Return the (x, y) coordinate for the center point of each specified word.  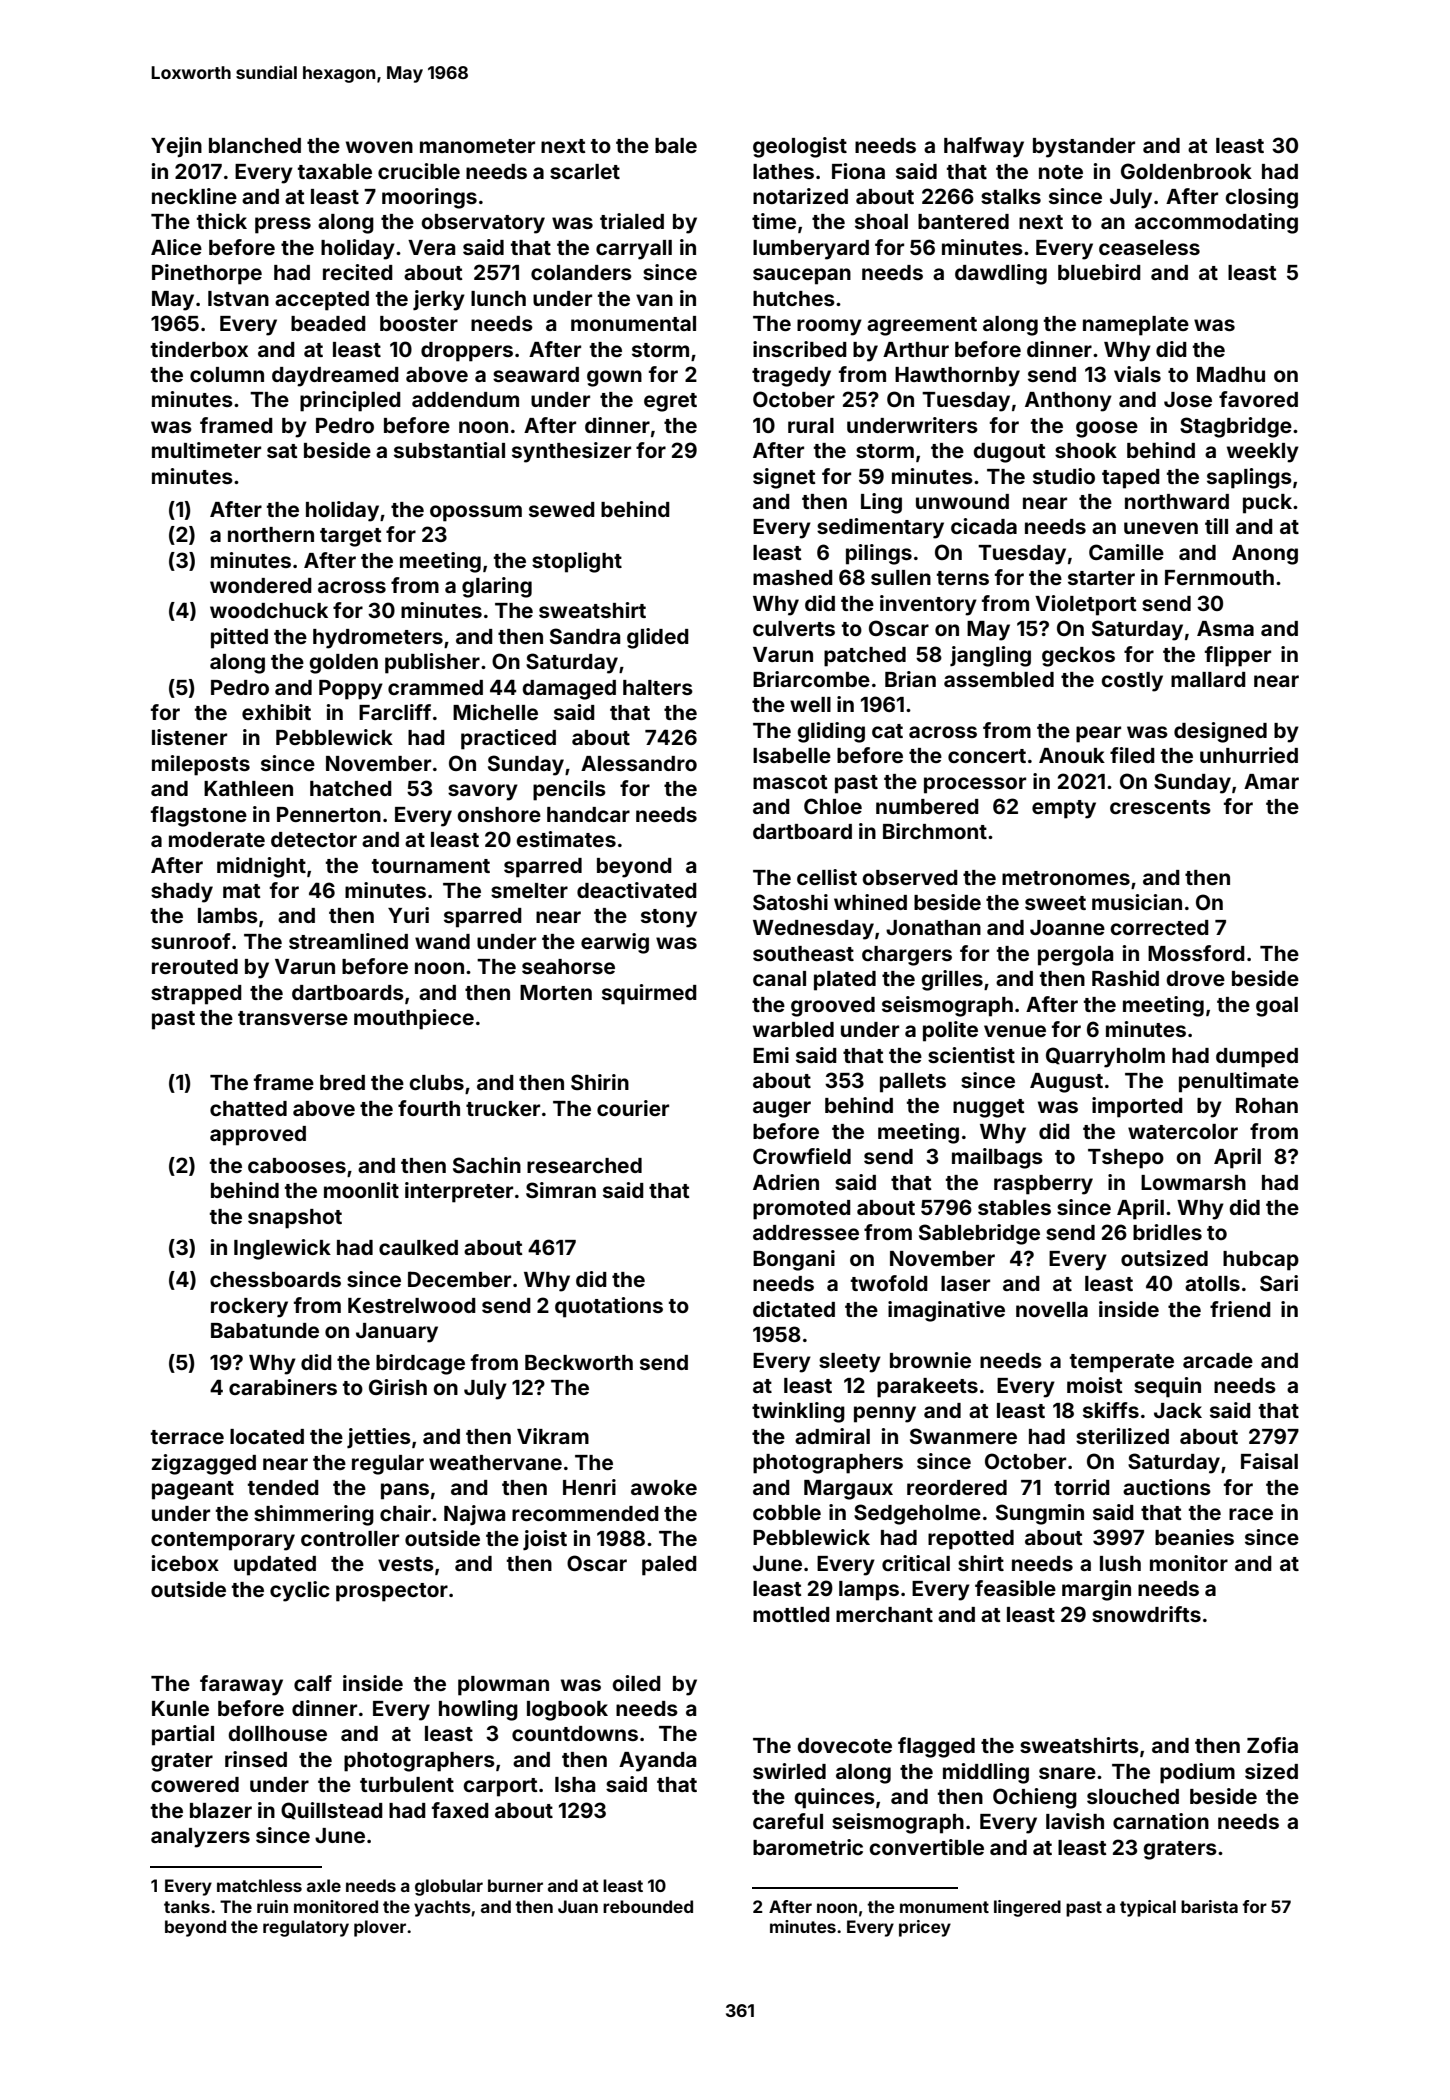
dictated (794, 1309)
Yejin (176, 147)
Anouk (1072, 755)
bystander (1084, 148)
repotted (971, 1540)
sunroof (191, 941)
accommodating (1216, 223)
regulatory (306, 1928)
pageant (193, 1490)
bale (676, 145)
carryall (634, 250)
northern (271, 534)
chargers (907, 956)
